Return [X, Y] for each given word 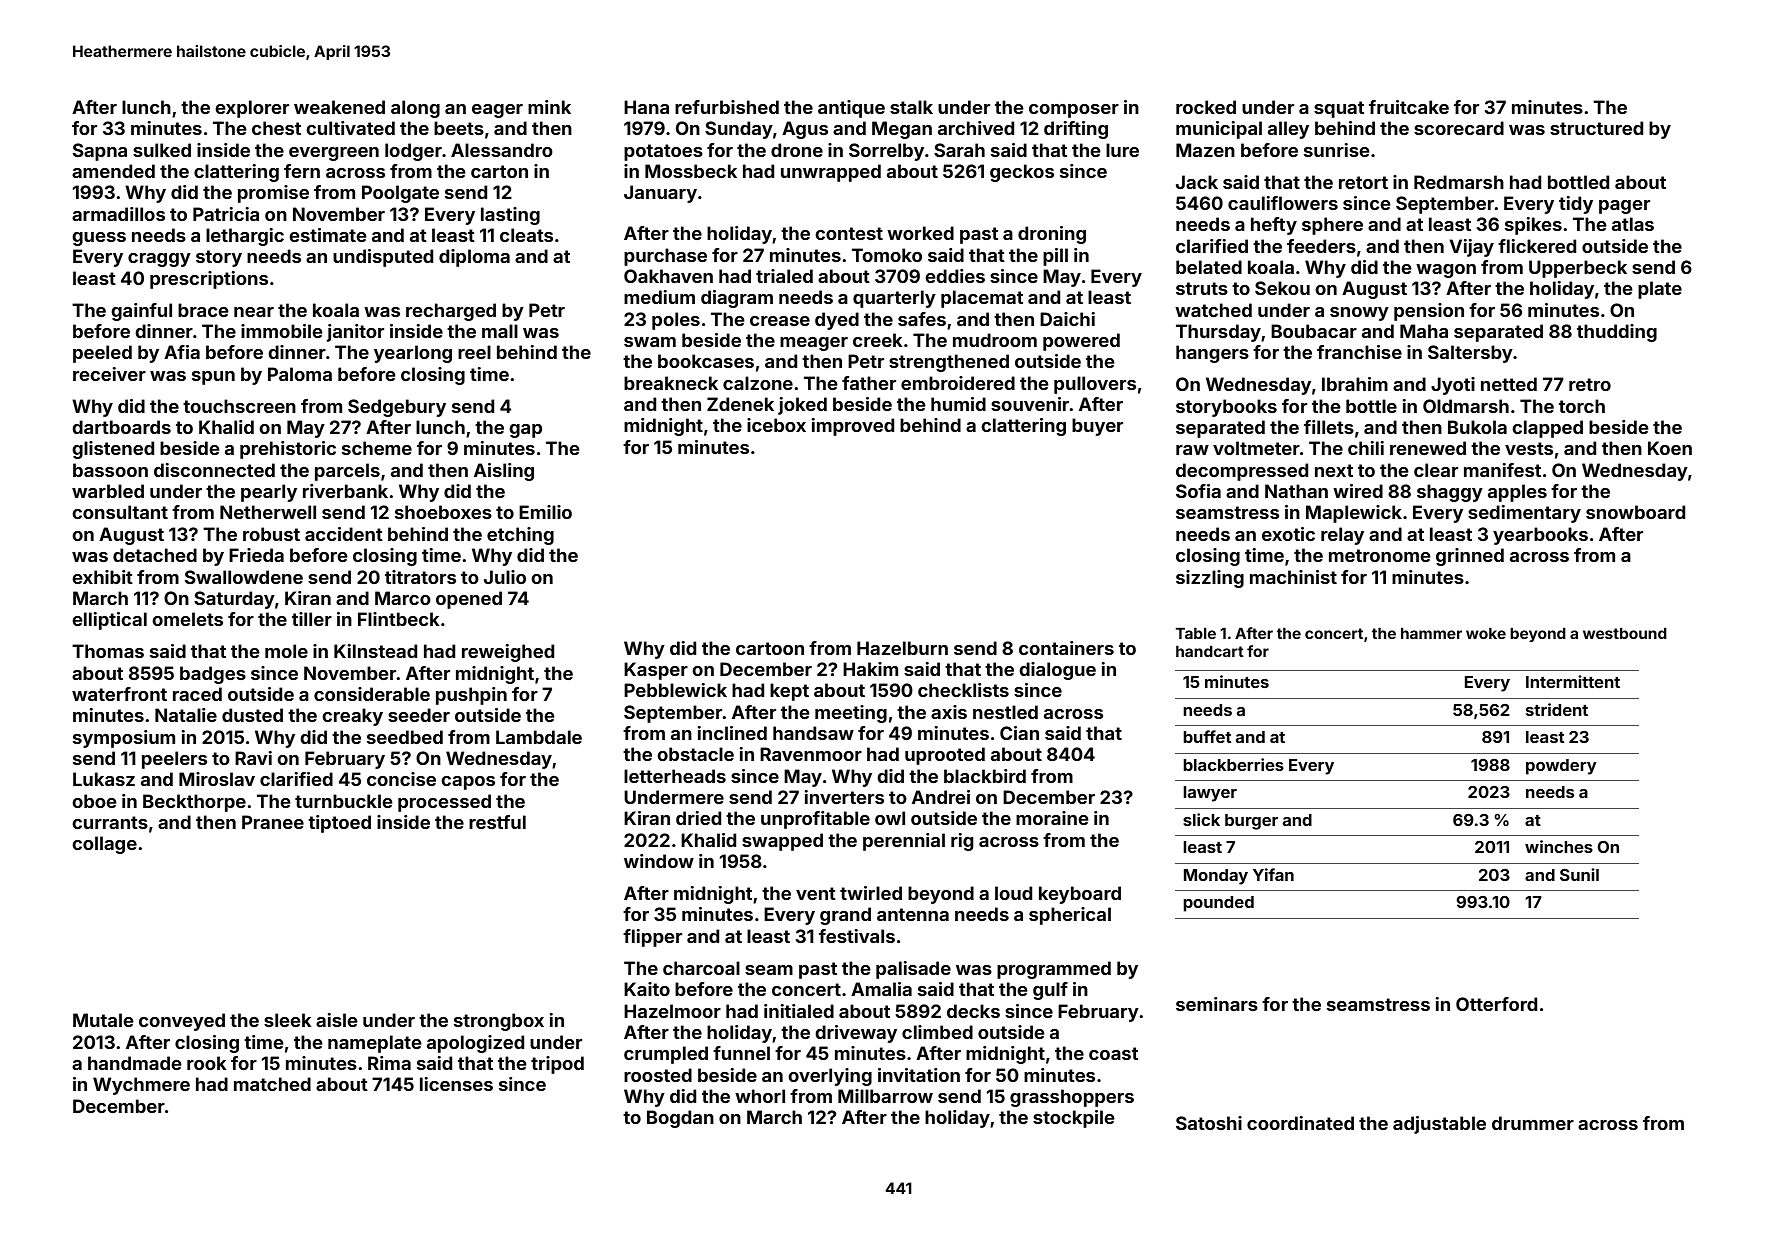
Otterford [1496, 1004]
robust [271, 534]
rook [207, 1063]
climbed [937, 1032]
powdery [1561, 767]
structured [1596, 128]
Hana [646, 107]
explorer [252, 109]
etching [520, 536]
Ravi [253, 758]
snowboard [1635, 512]
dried [698, 818]
